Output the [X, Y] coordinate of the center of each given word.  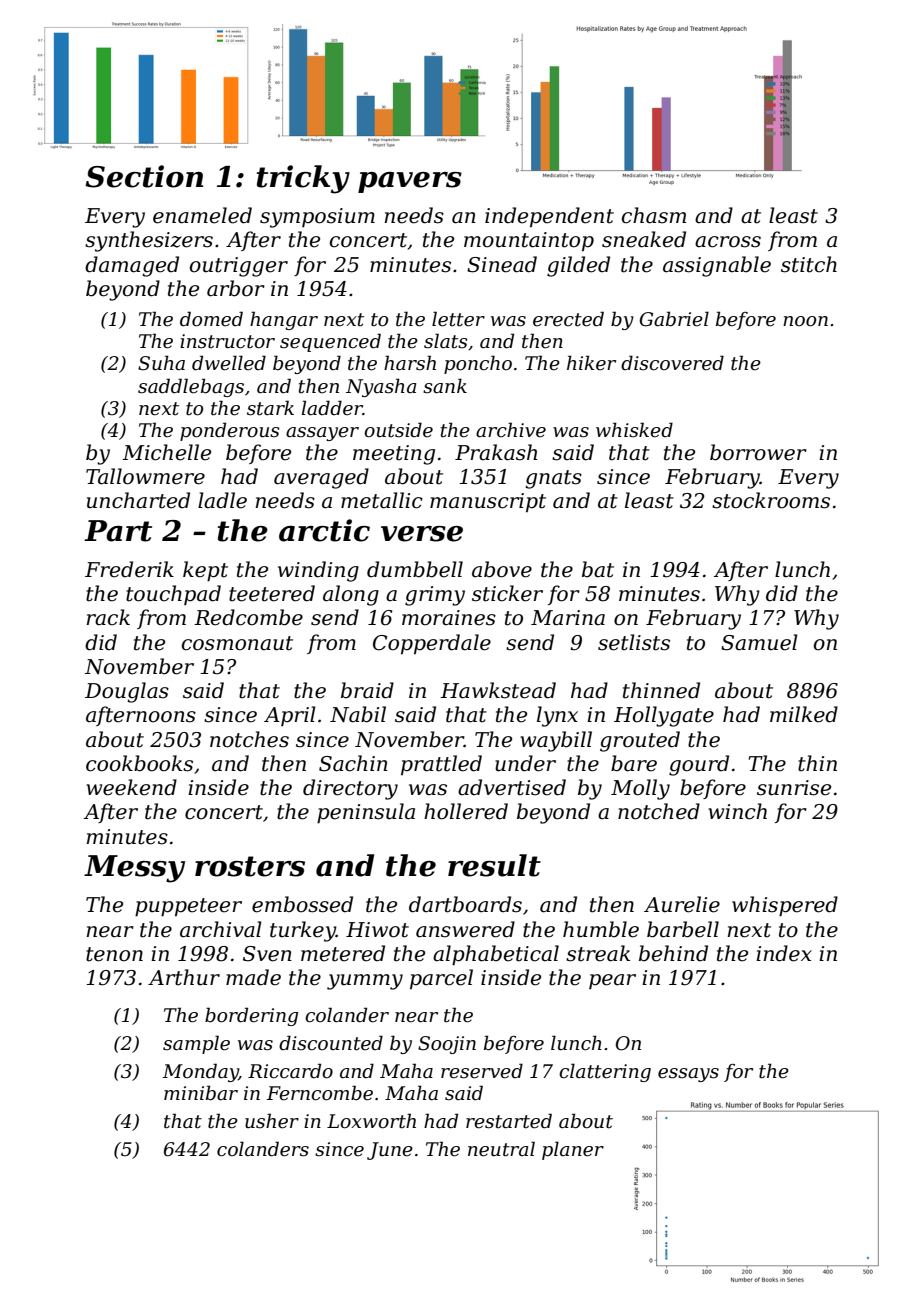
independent [549, 217]
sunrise [794, 788]
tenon [114, 954]
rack [108, 617]
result [494, 865]
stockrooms [771, 500]
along [351, 595]
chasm [654, 215]
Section [144, 176]
